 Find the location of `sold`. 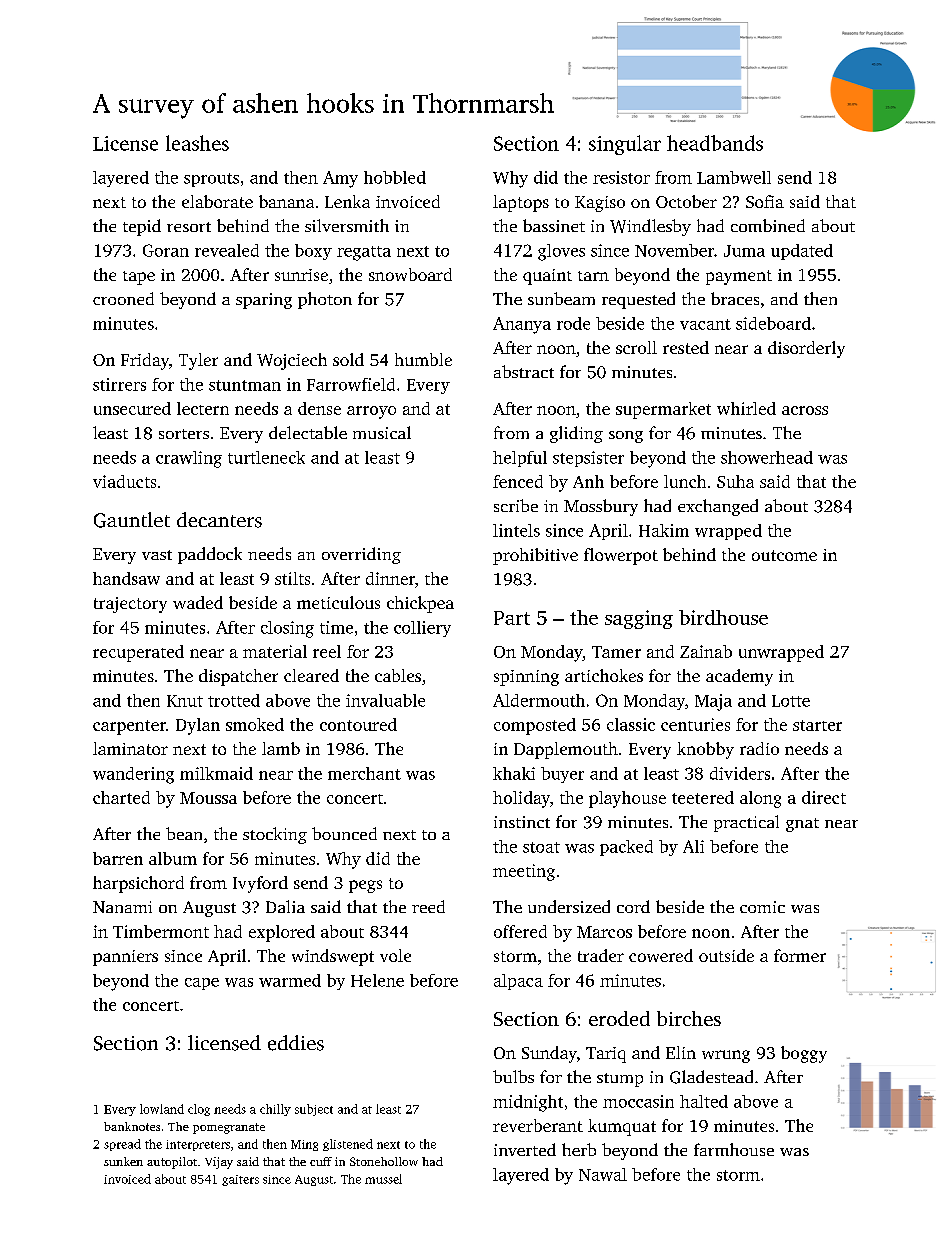

sold is located at coordinates (348, 359).
